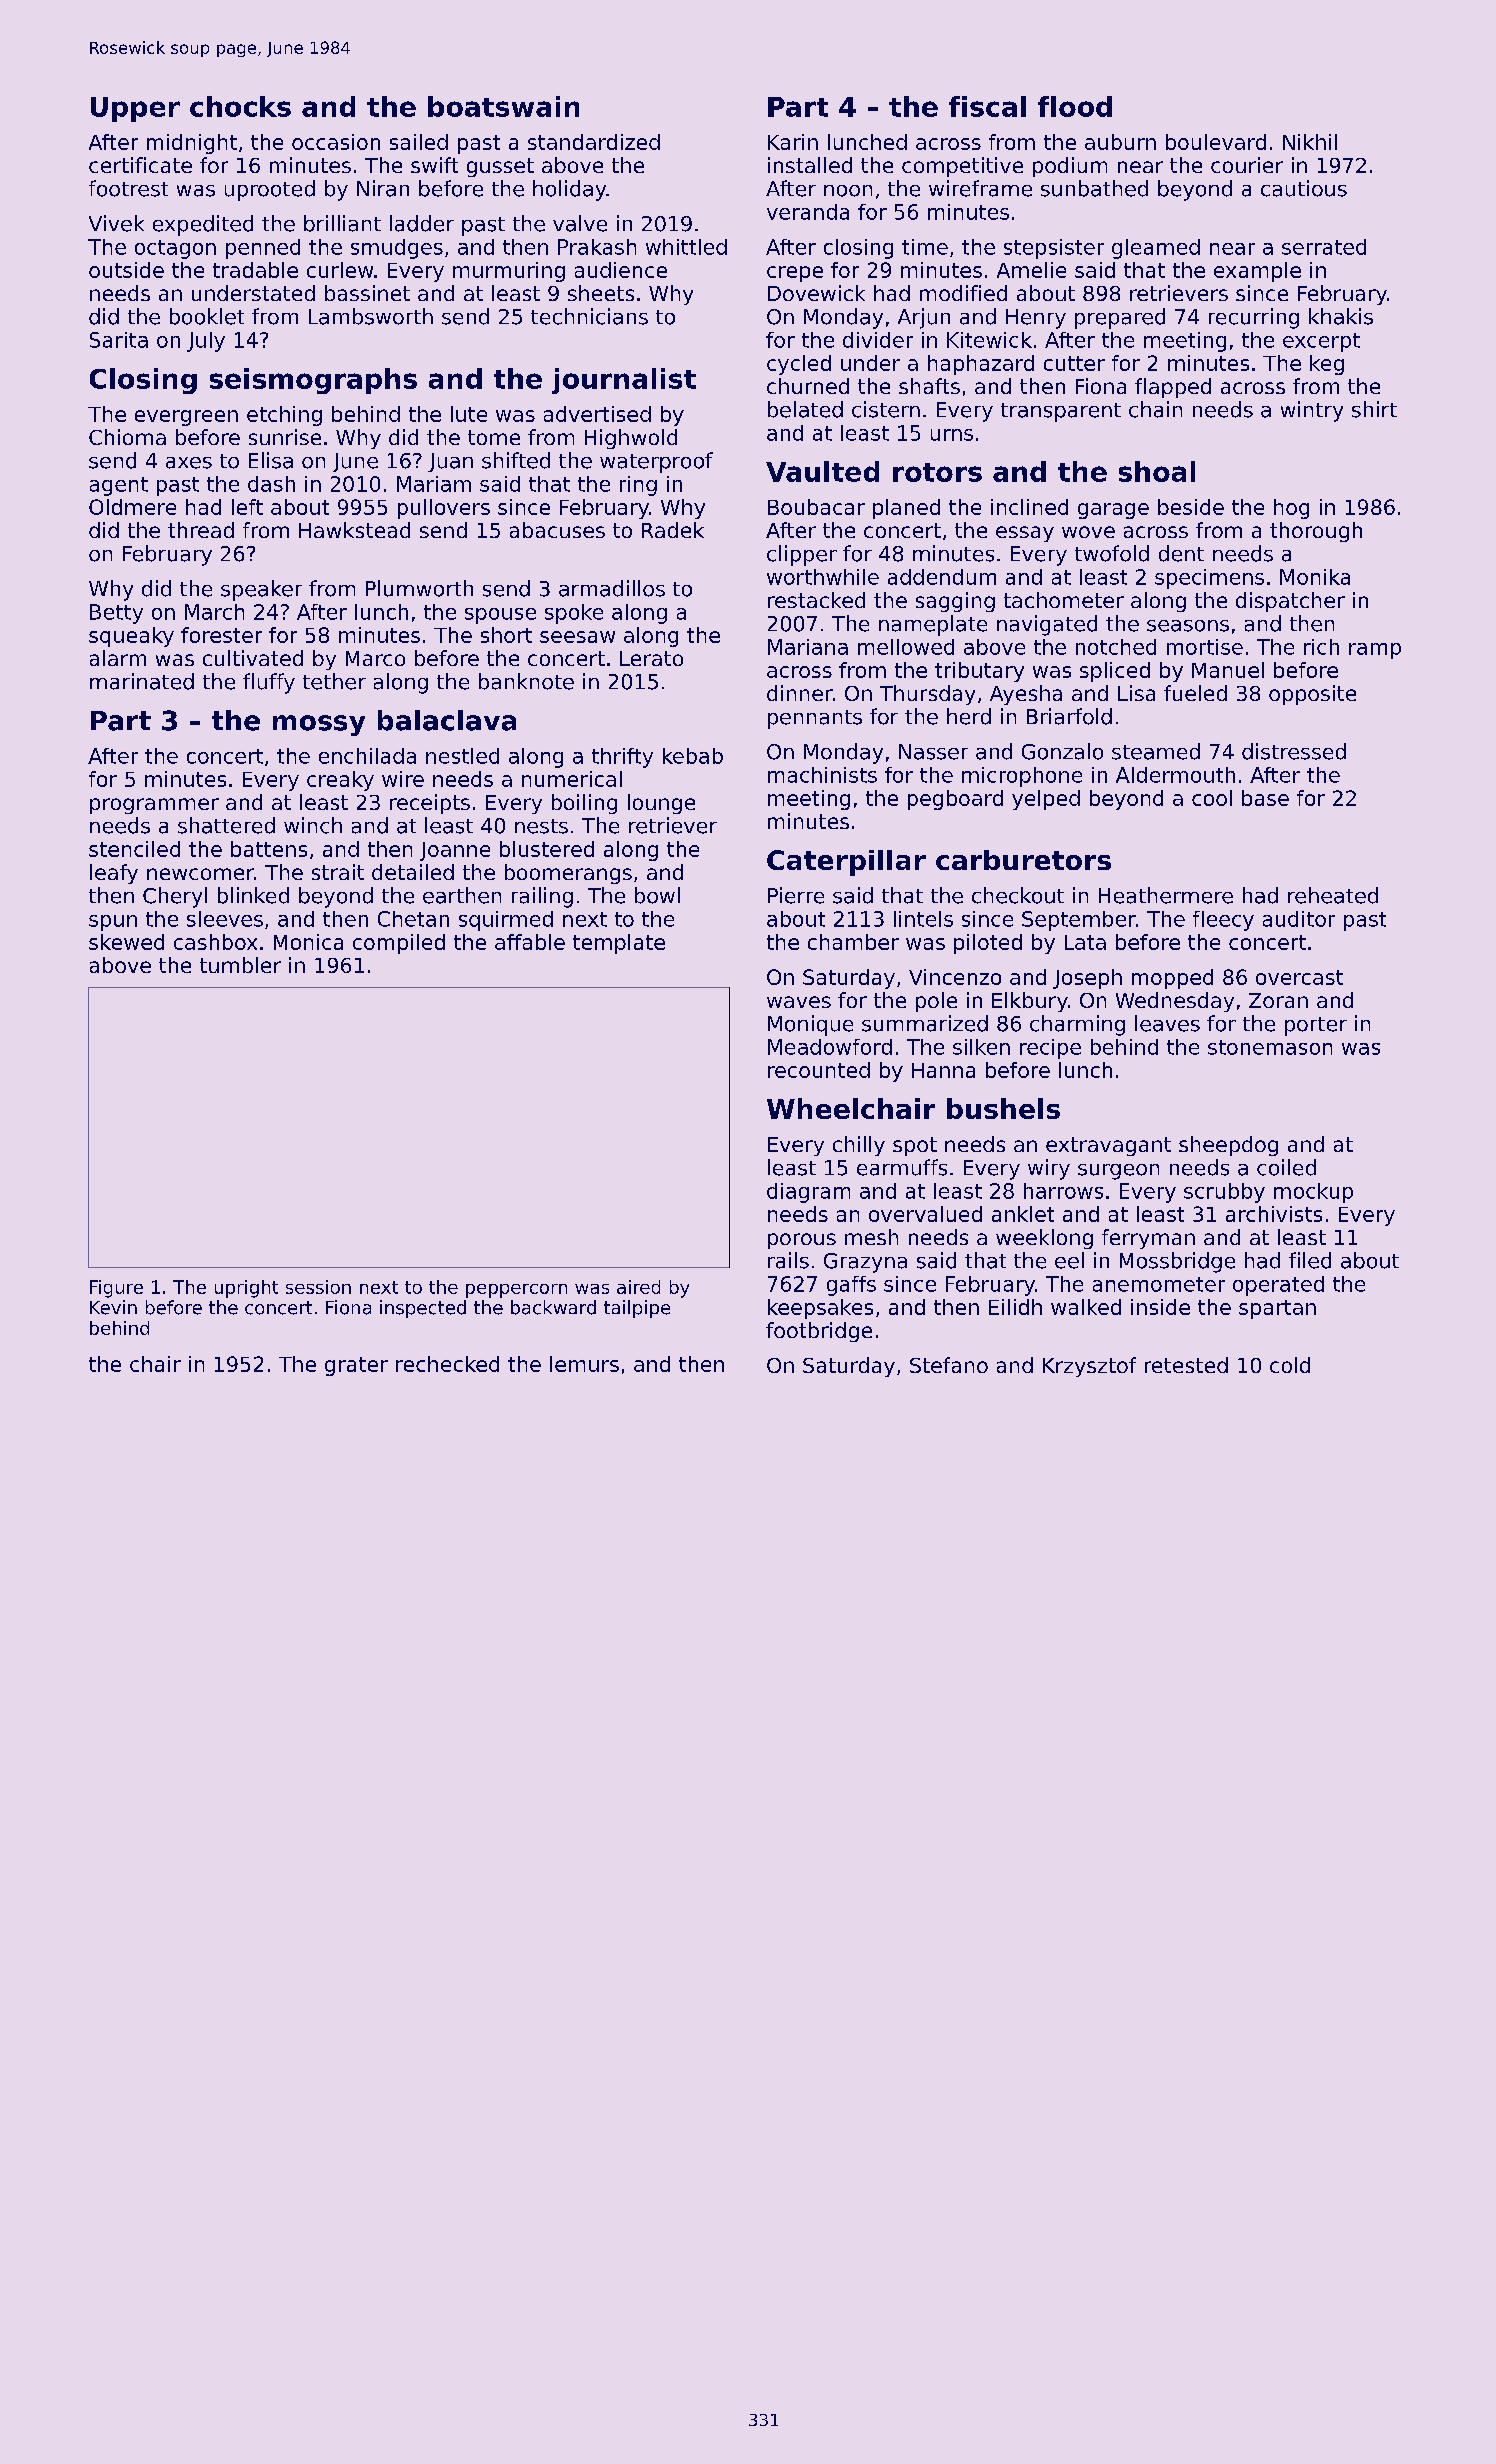 The image size is (1496, 2464). Describe the element at coordinates (1173, 388) in the image. I see `flapped` at that location.
